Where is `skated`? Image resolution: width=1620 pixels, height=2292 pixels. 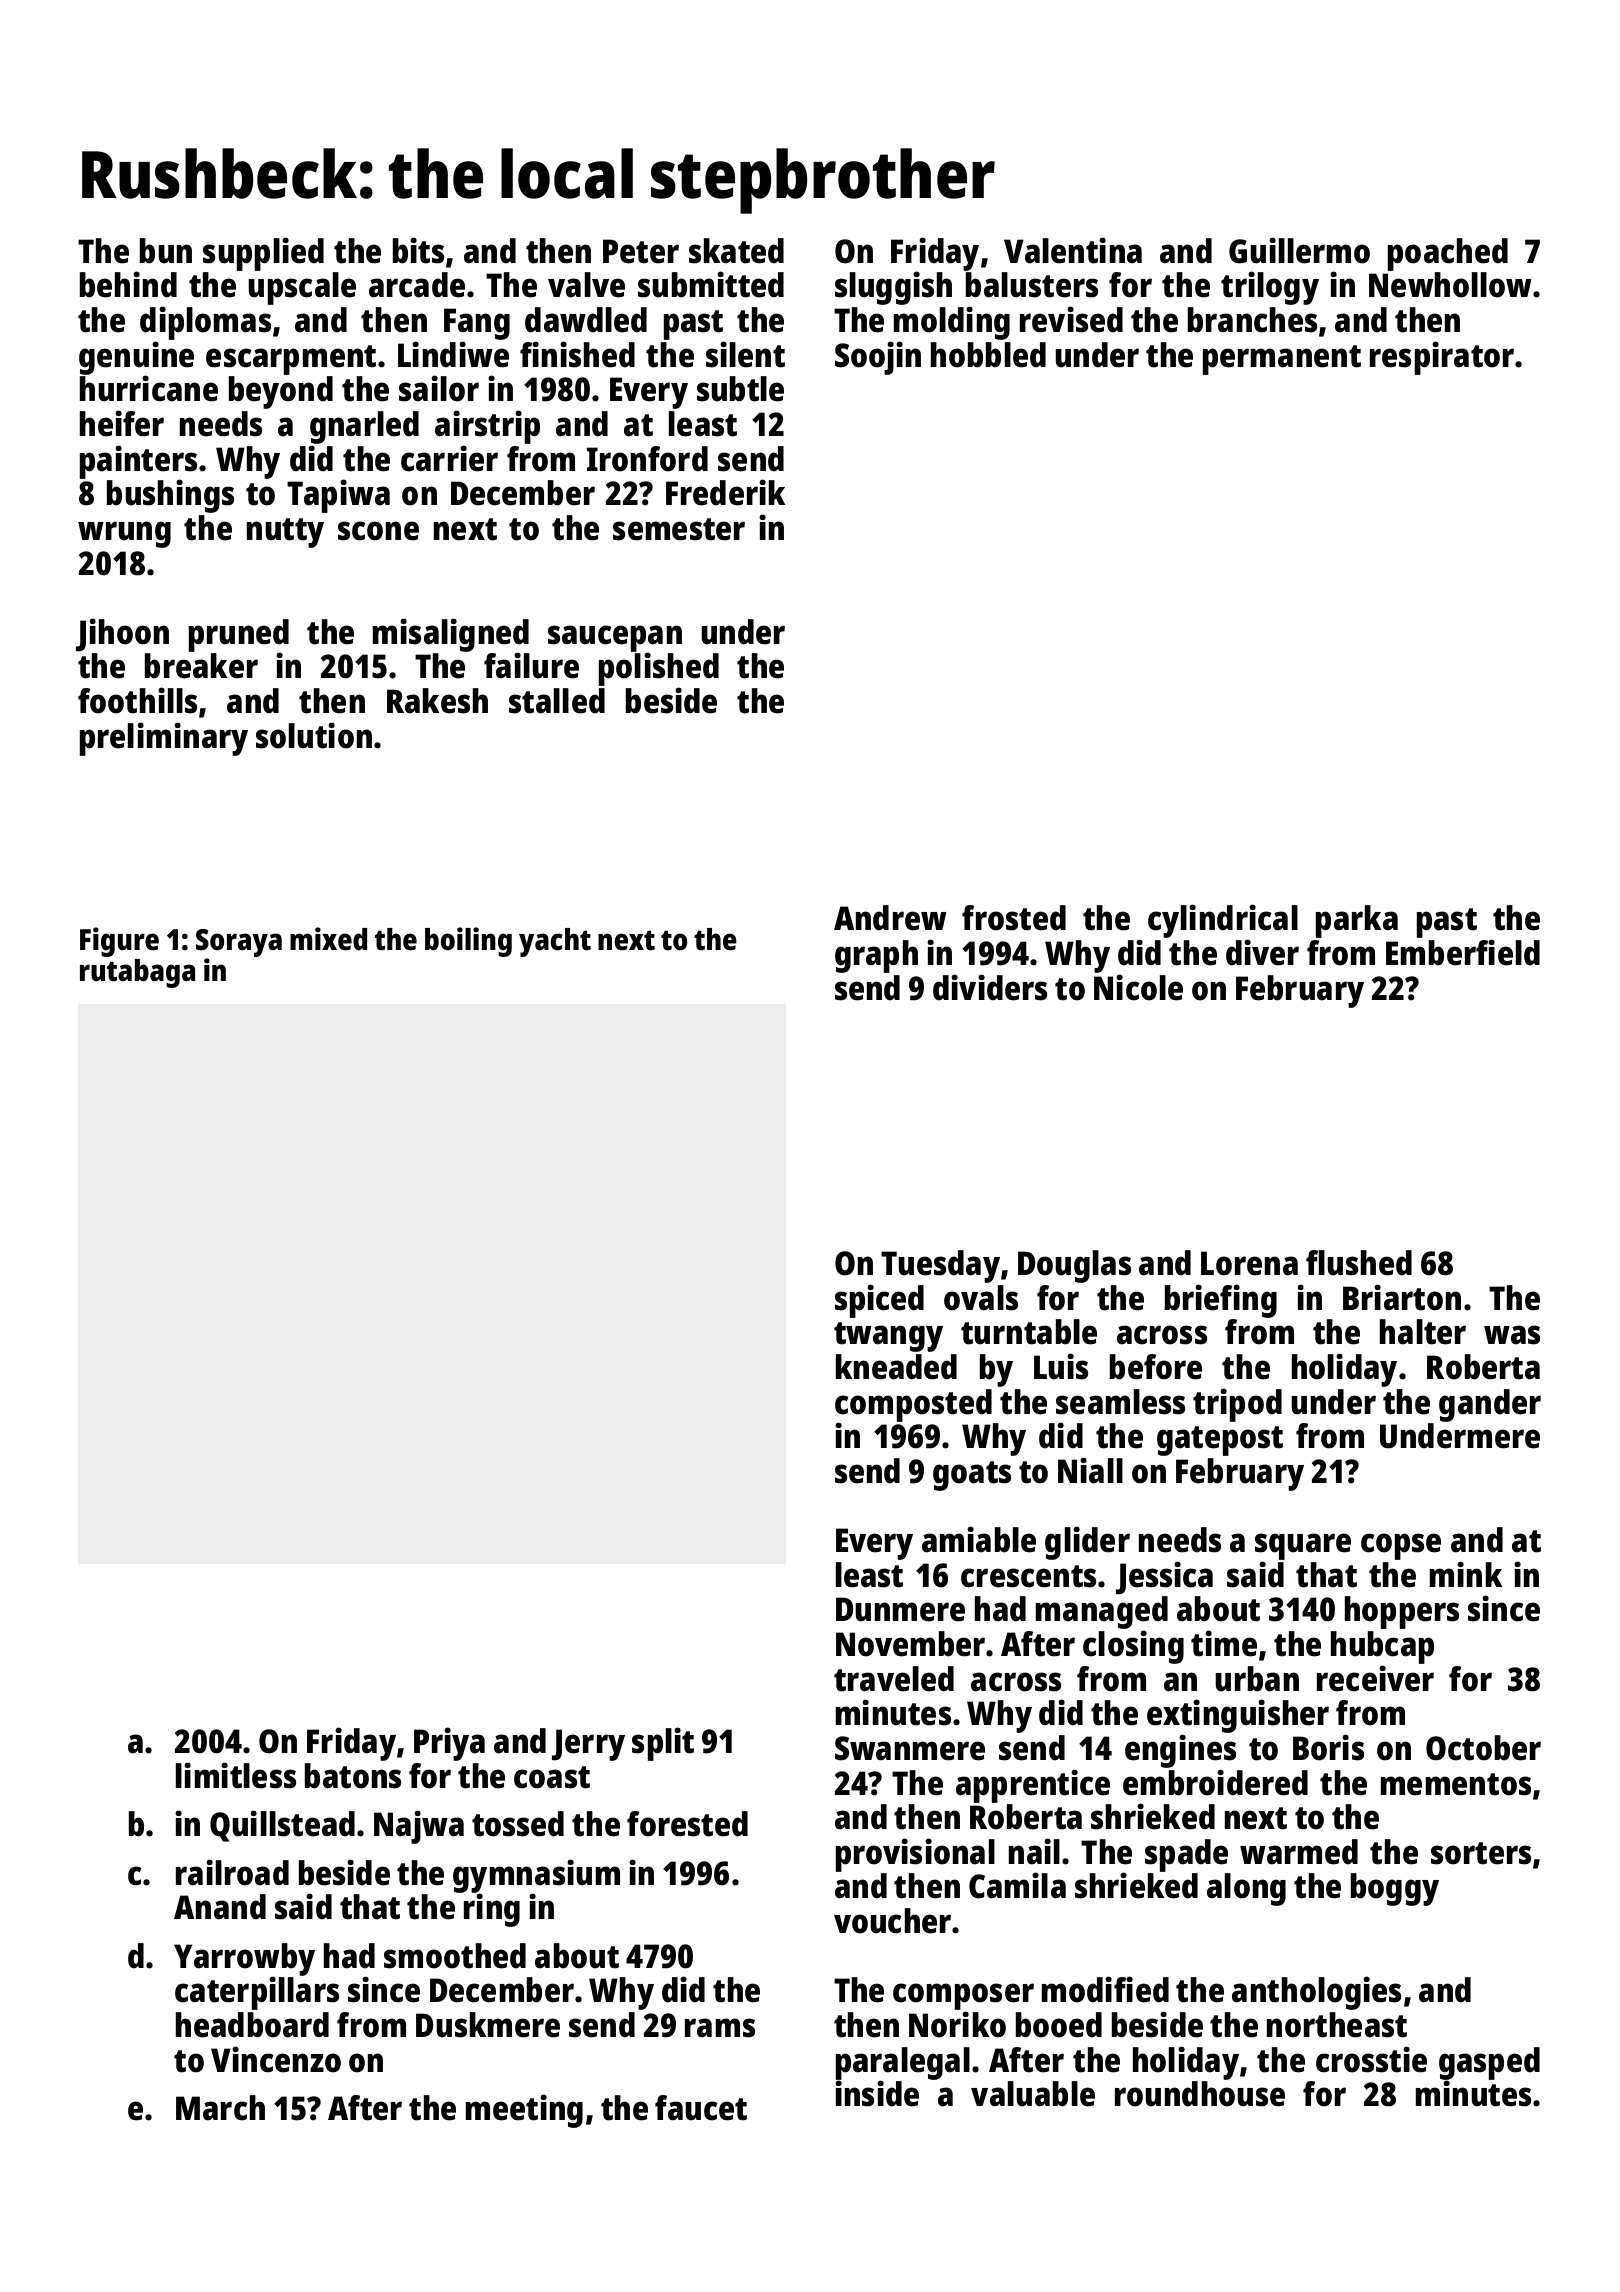
skated is located at coordinates (736, 251).
